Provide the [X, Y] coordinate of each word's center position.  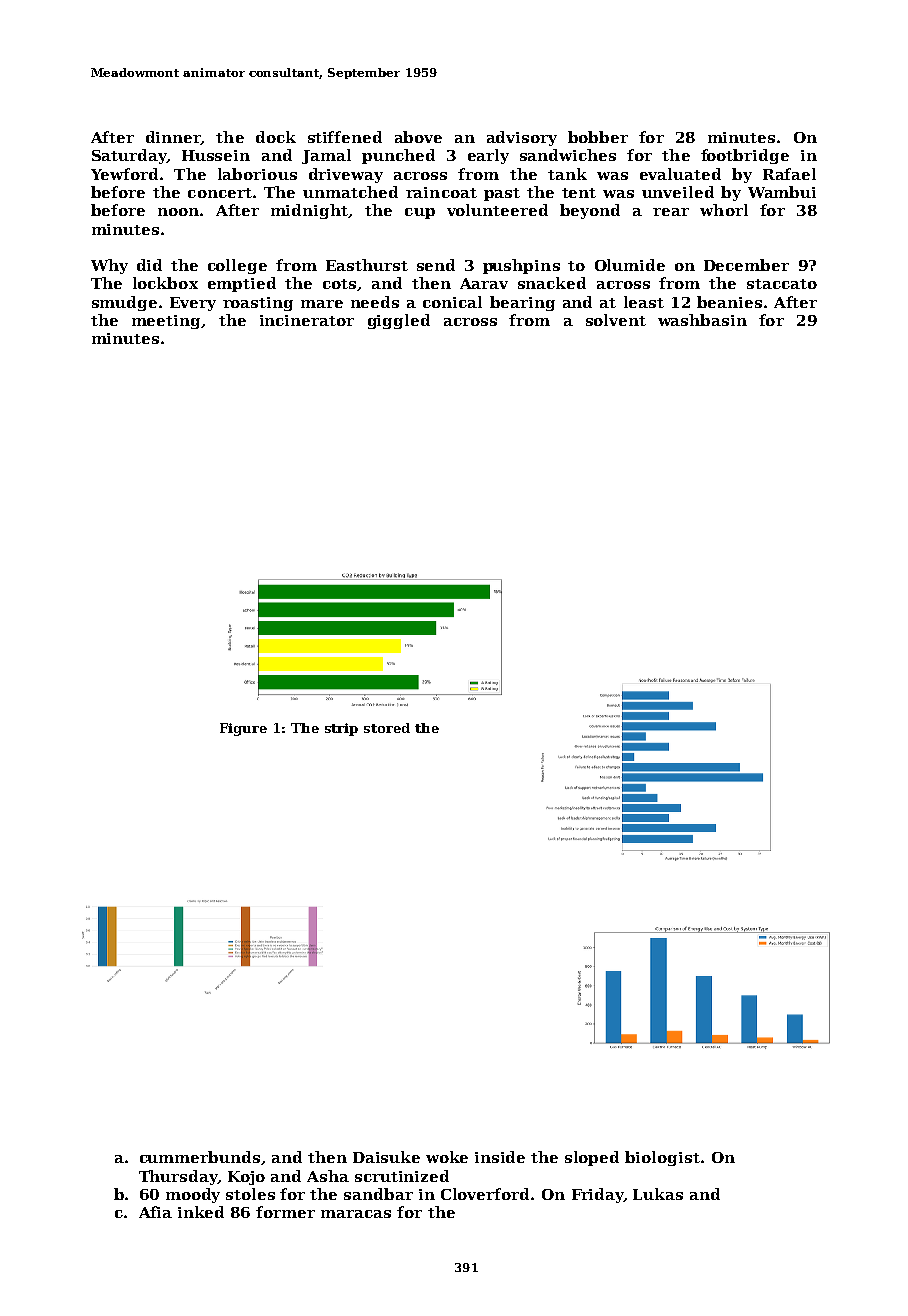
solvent [616, 320]
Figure [243, 729]
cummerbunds [200, 1157]
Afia [155, 1212]
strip [341, 729]
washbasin [702, 320]
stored [387, 728]
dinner [173, 138]
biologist [662, 1158]
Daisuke [386, 1157]
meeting [166, 322]
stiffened [345, 137]
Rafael [789, 174]
